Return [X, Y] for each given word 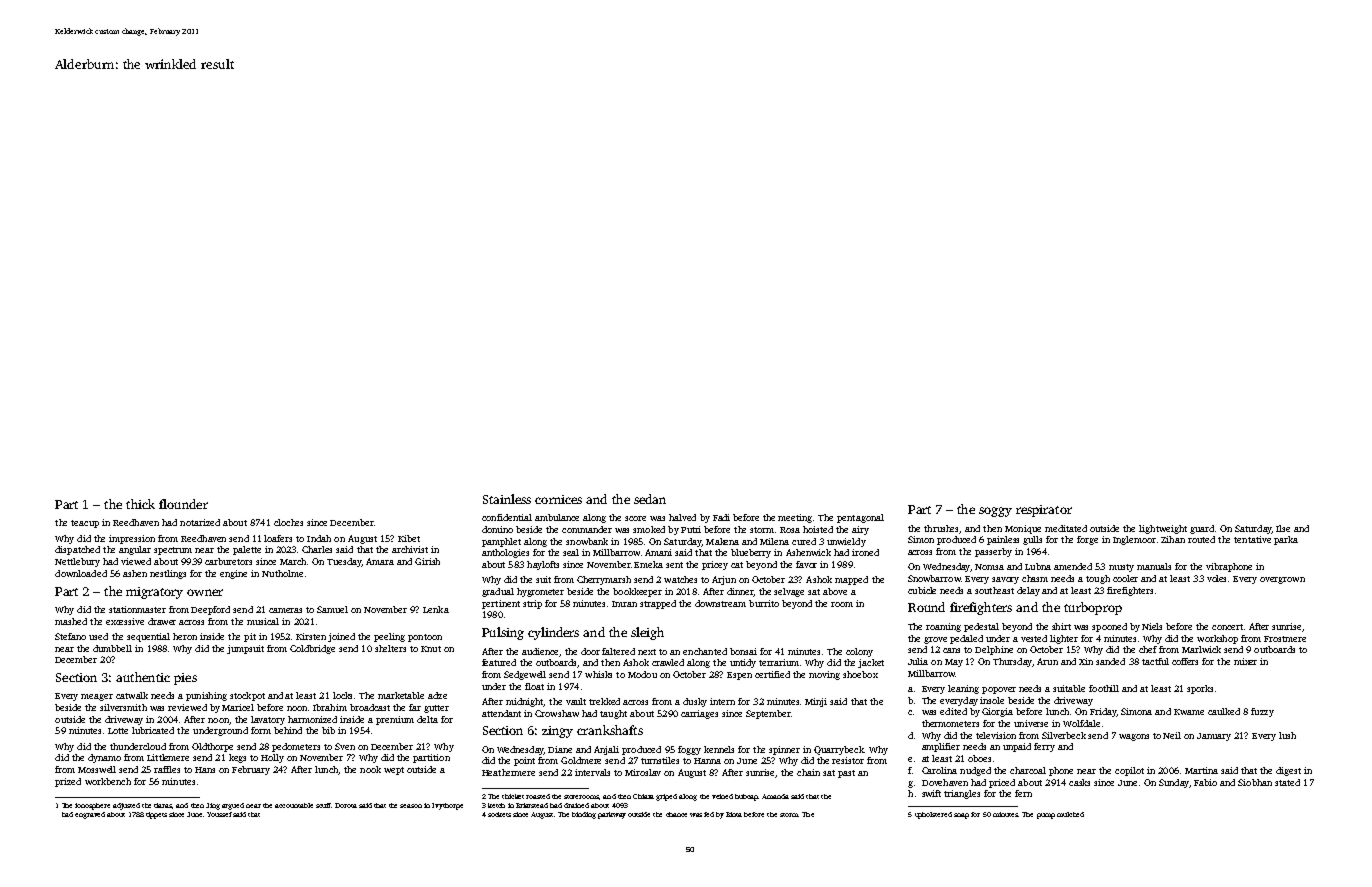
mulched [1070, 814]
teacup [85, 524]
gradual [498, 592]
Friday [1103, 712]
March [293, 561]
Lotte [118, 731]
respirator [1044, 511]
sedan [650, 499]
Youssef [219, 814]
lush [1287, 735]
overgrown [1282, 580]
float [534, 686]
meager [97, 697]
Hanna [707, 761]
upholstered [933, 815]
